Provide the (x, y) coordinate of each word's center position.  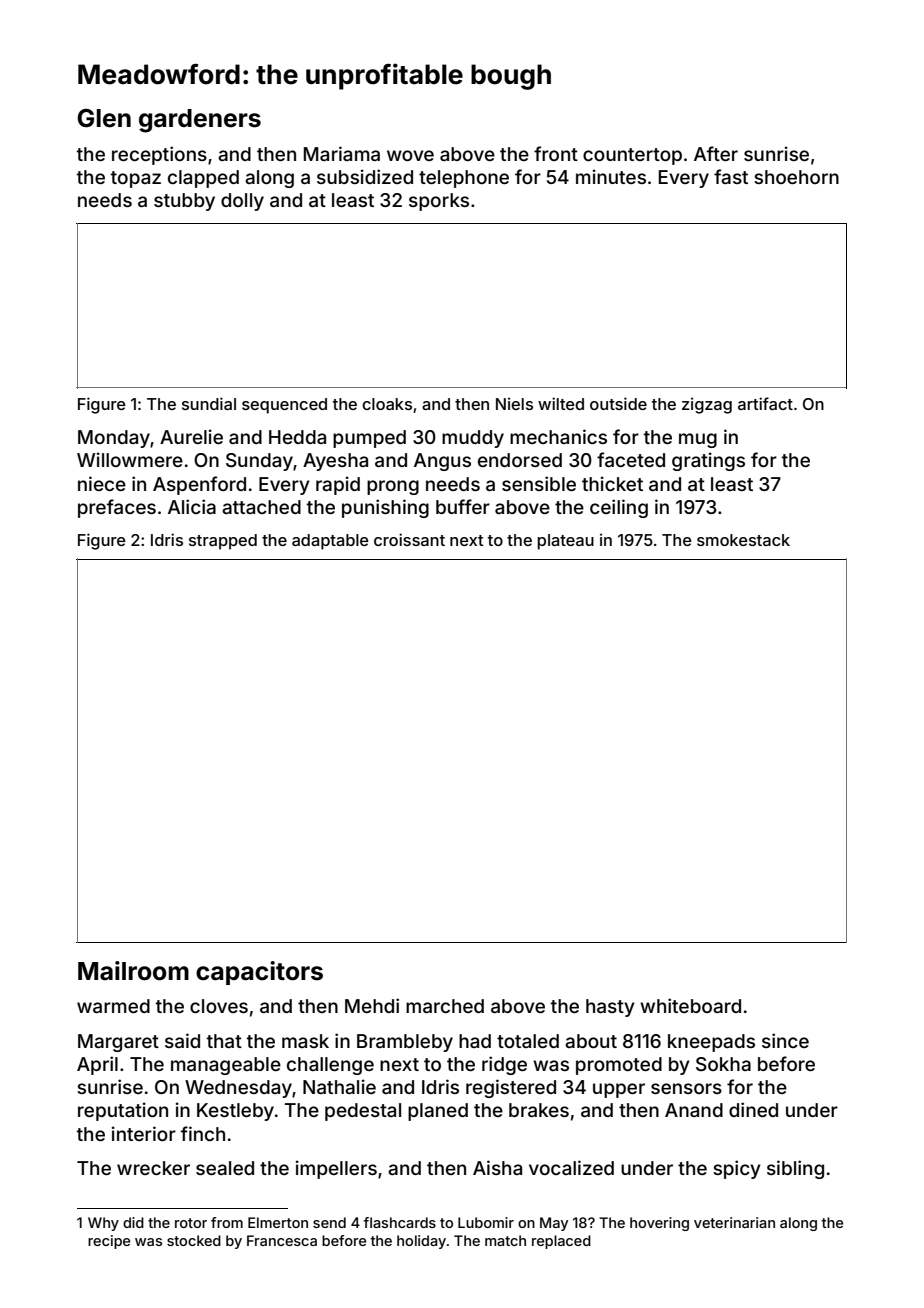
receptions (159, 155)
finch (203, 1133)
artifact (765, 403)
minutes (611, 176)
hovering (659, 1224)
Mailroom (133, 971)
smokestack (743, 540)
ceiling (619, 508)
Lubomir (486, 1222)
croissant (409, 539)
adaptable (330, 542)
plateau (566, 542)
